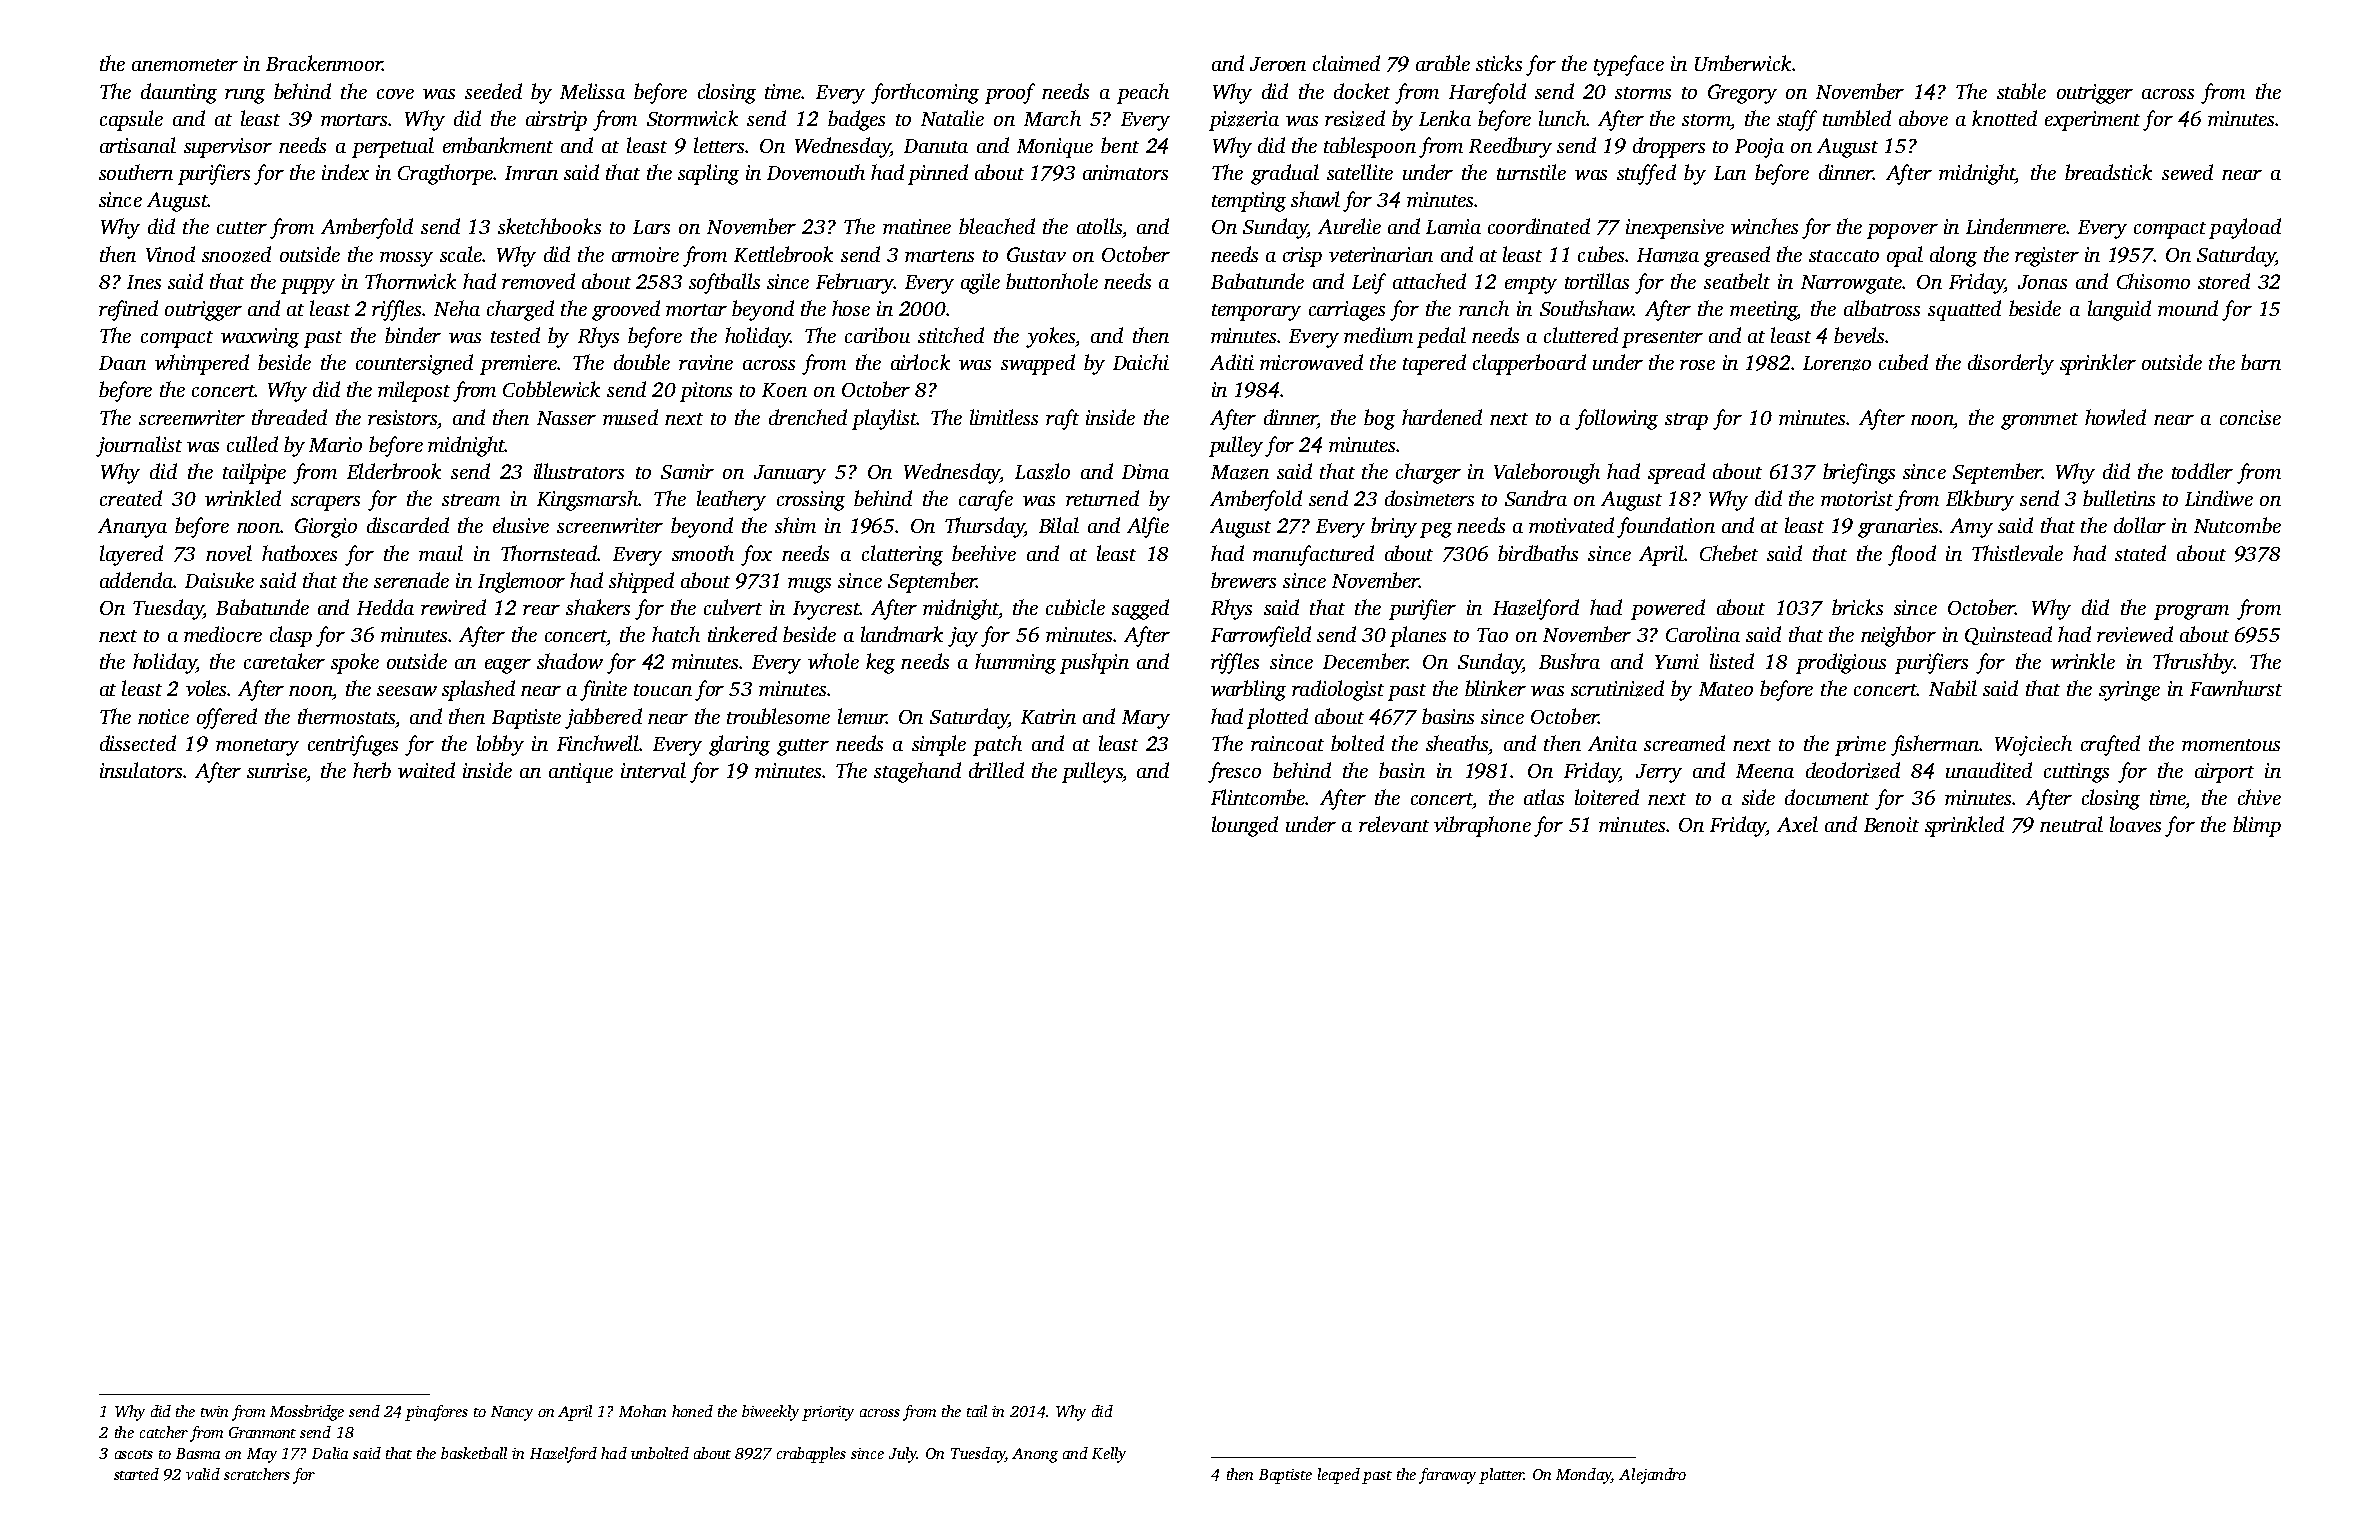 The width and height of the screenshot is (2380, 1540). What do you see at coordinates (1499, 63) in the screenshot?
I see `sticks` at bounding box center [1499, 63].
